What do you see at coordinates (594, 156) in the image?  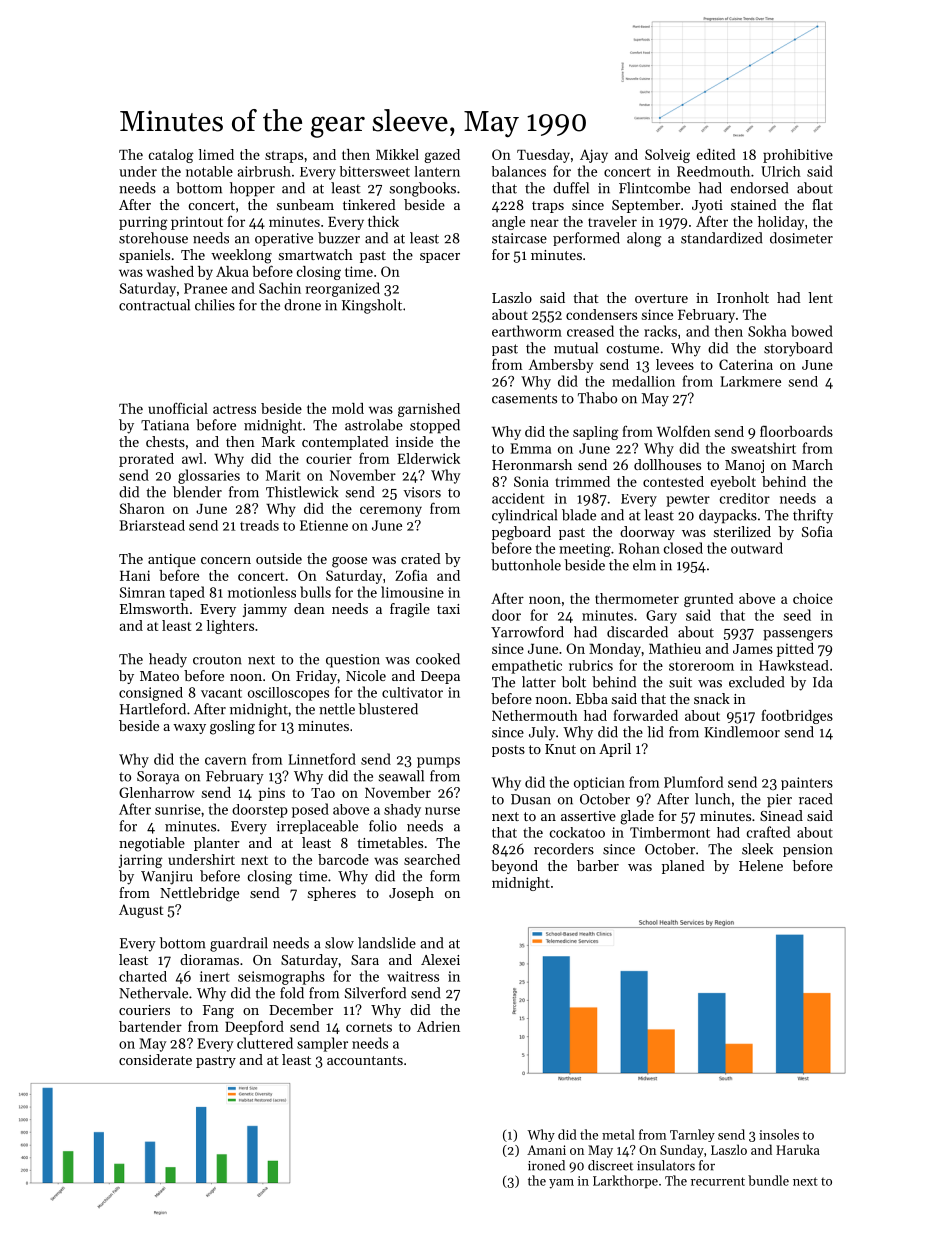 I see `Ajay` at bounding box center [594, 156].
